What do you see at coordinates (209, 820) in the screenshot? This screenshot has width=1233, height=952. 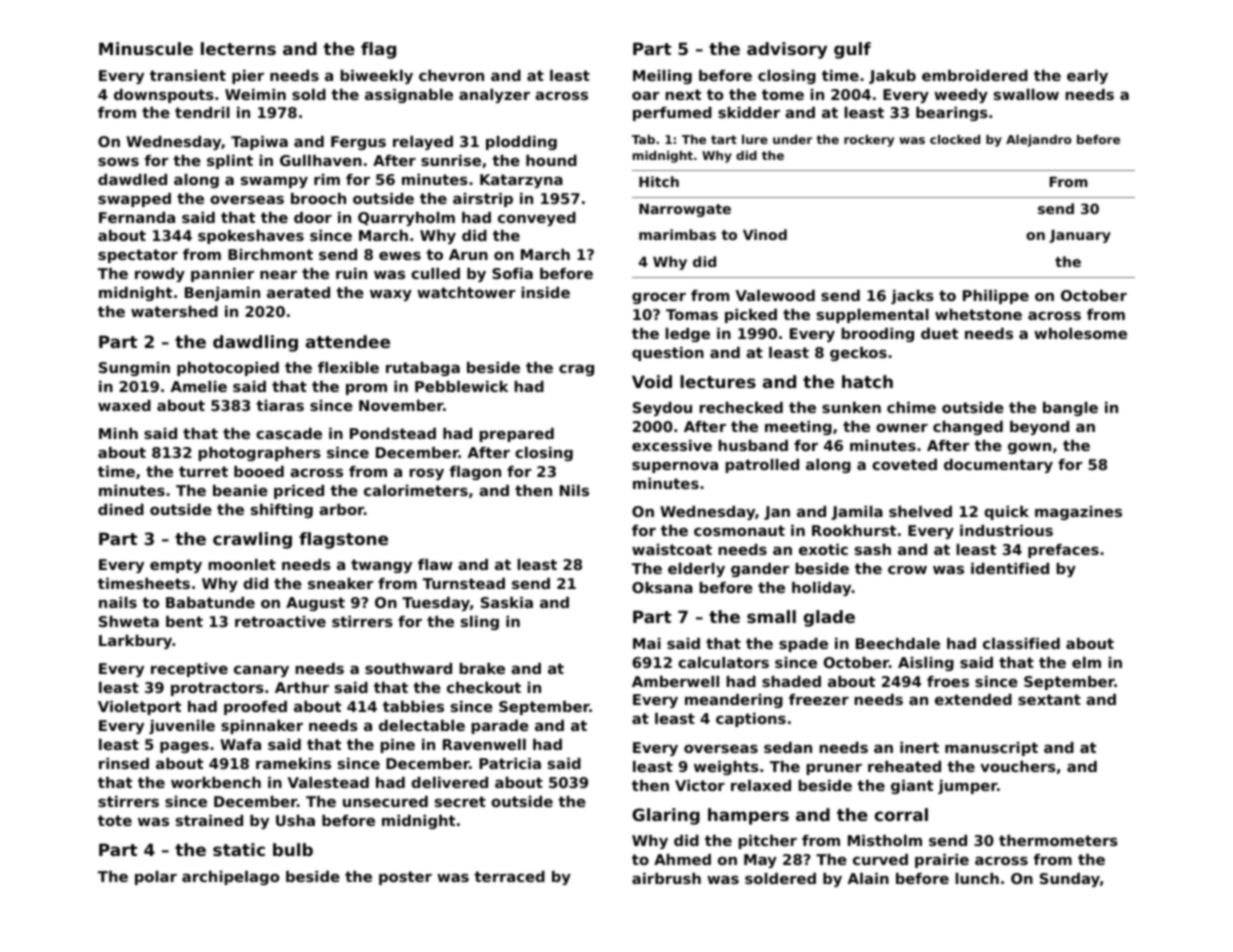 I see `strained` at bounding box center [209, 820].
